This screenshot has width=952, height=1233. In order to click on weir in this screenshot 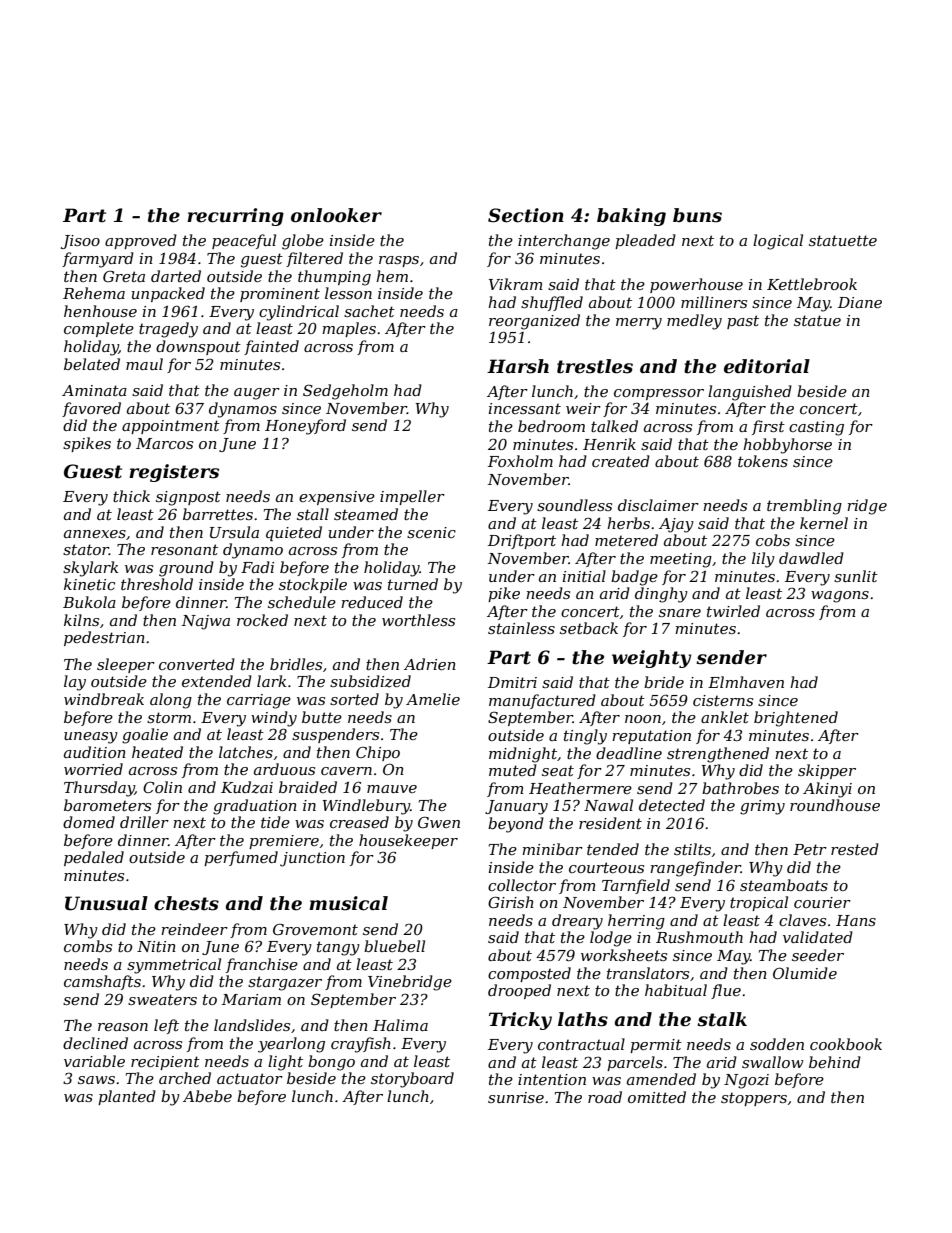, I will do `click(583, 408)`.
